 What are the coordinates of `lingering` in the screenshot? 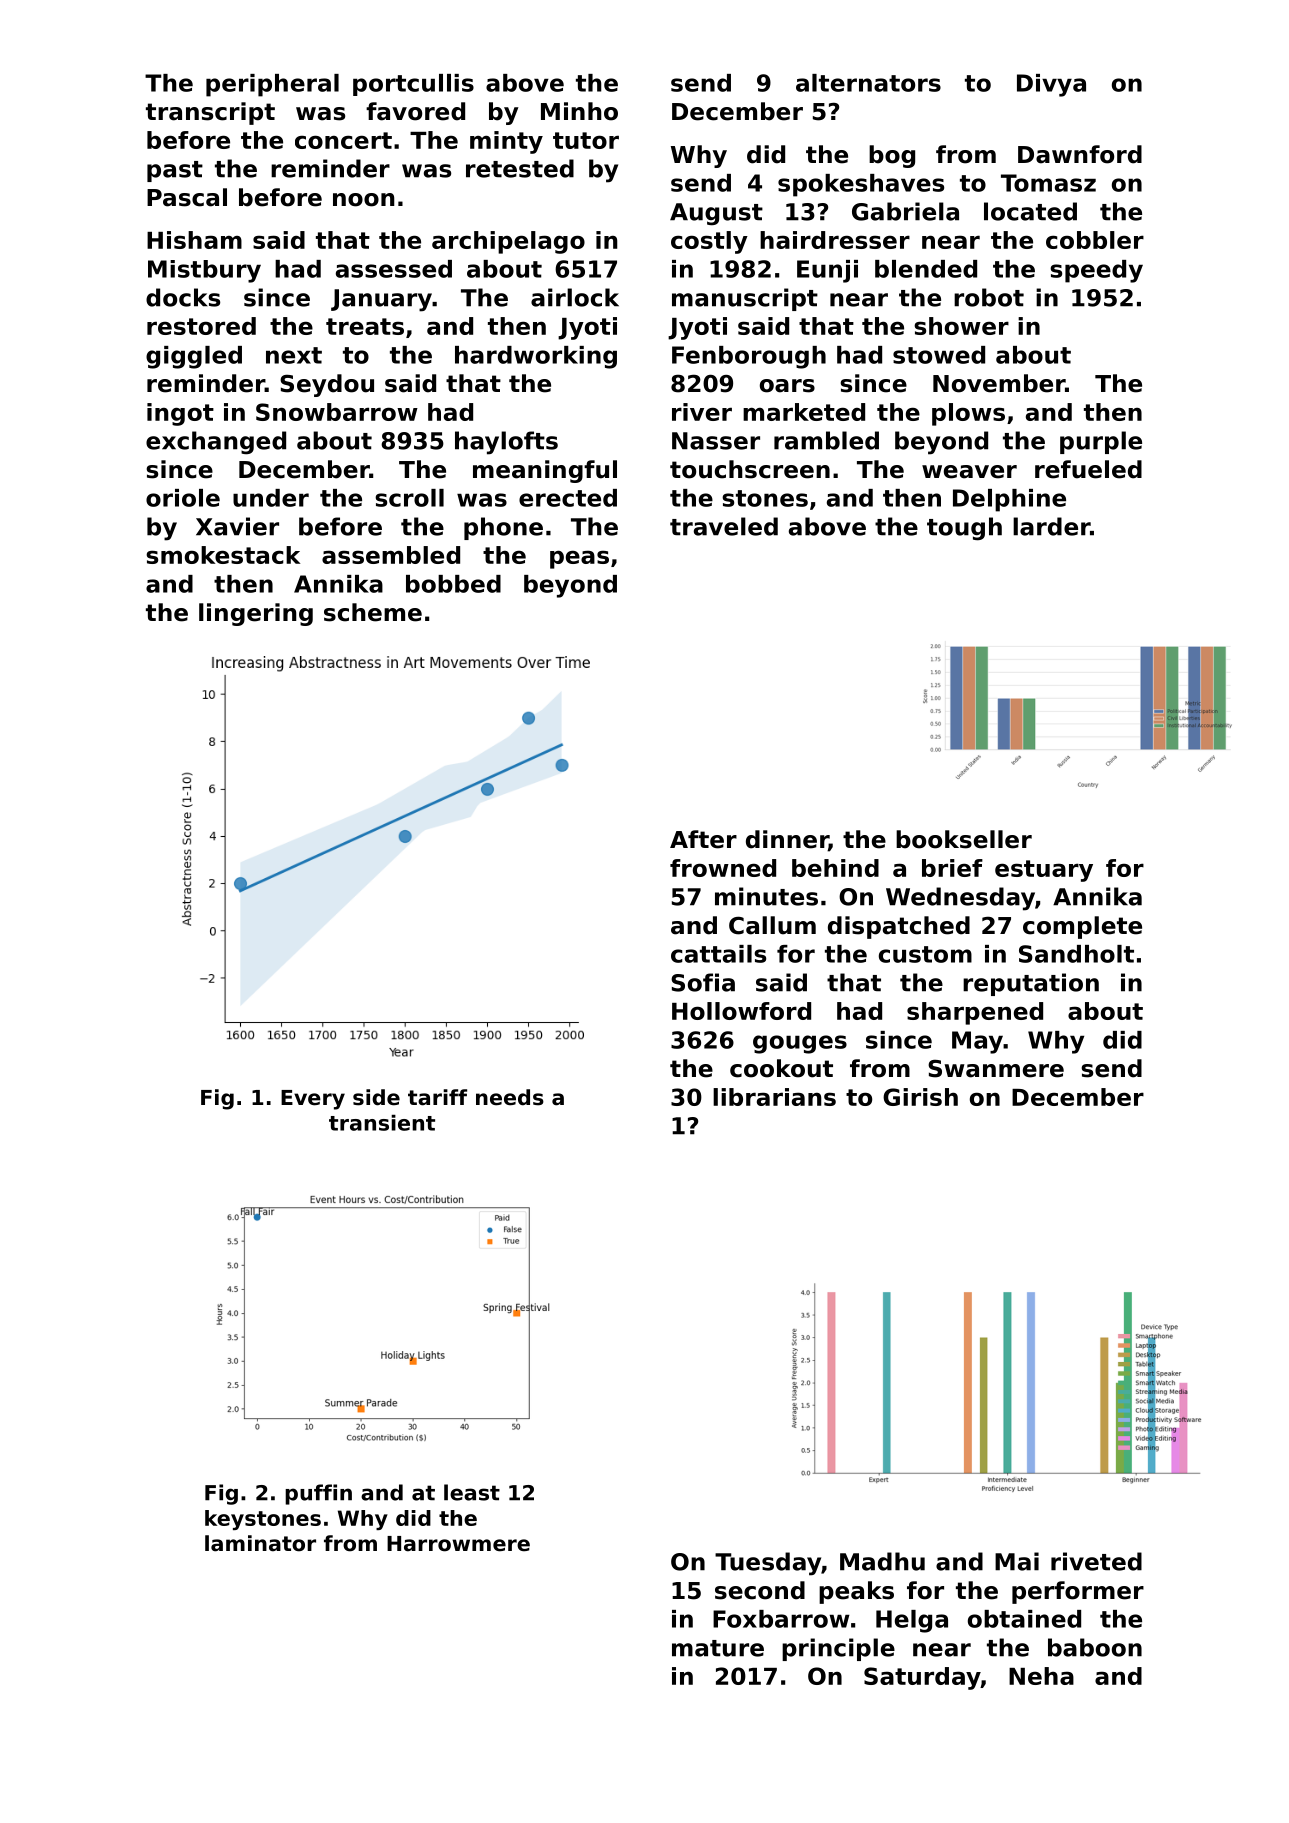 It's located at (256, 614).
